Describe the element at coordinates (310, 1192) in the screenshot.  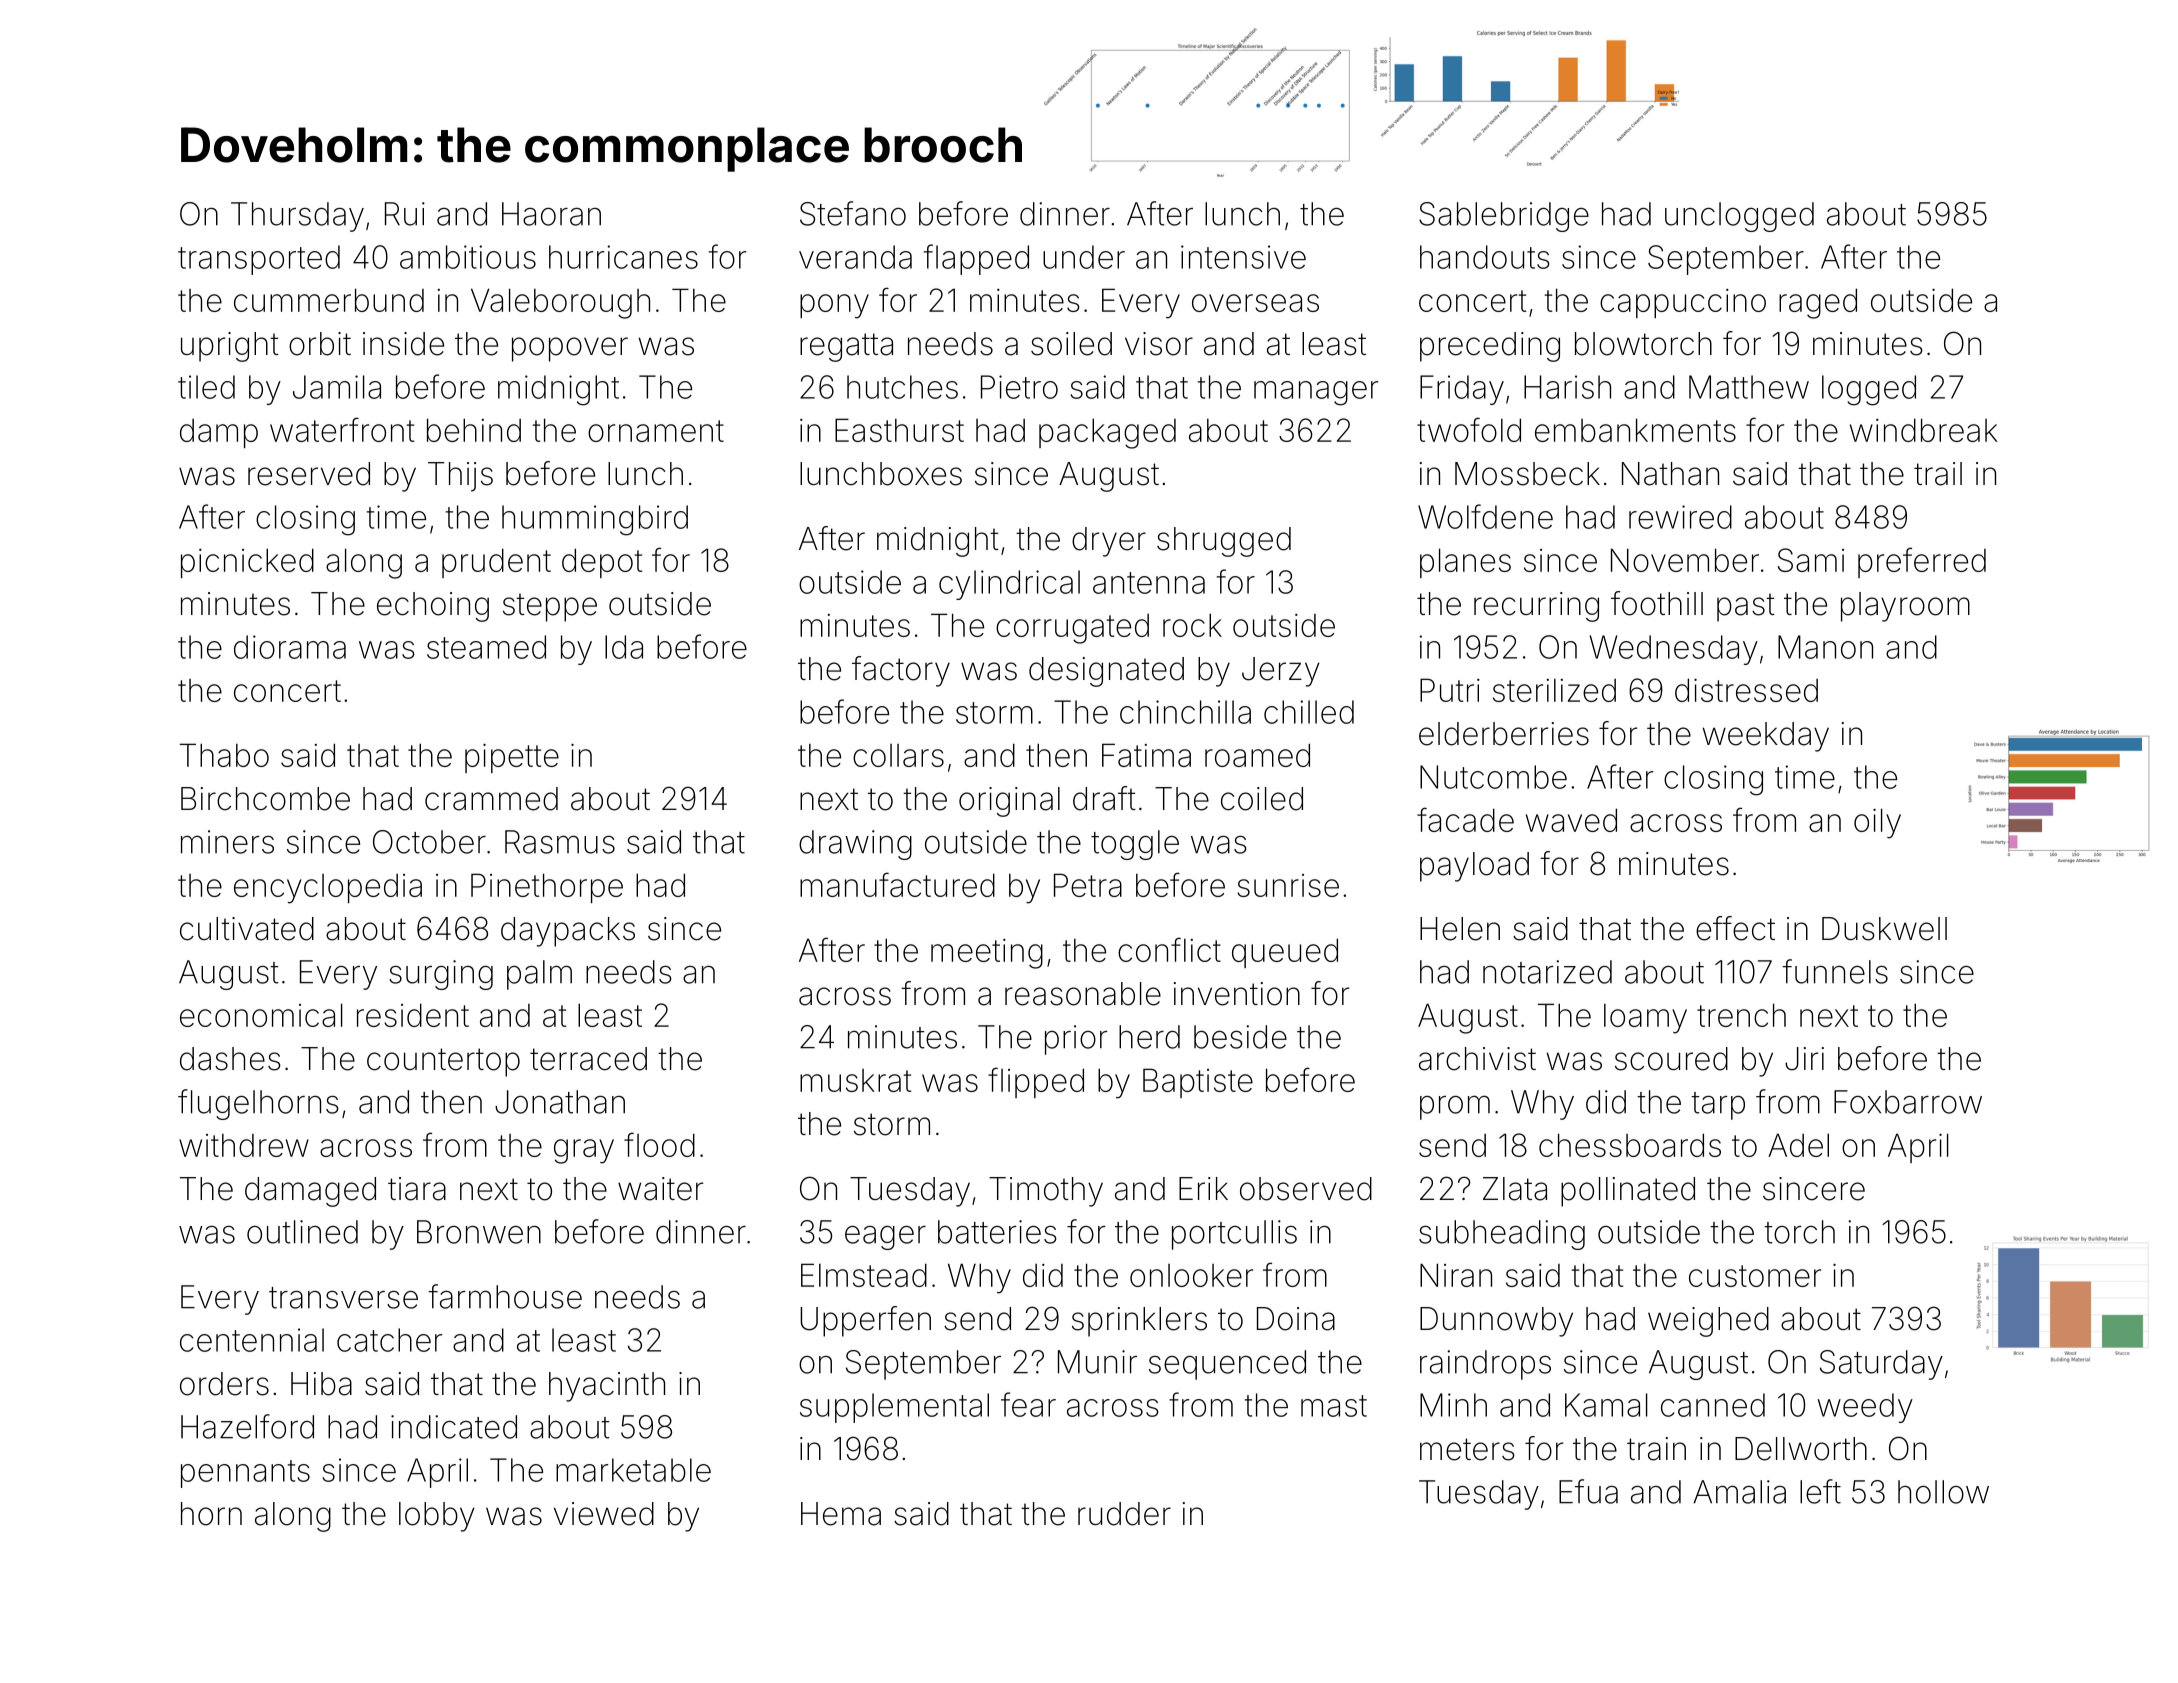
I see `damaged` at that location.
